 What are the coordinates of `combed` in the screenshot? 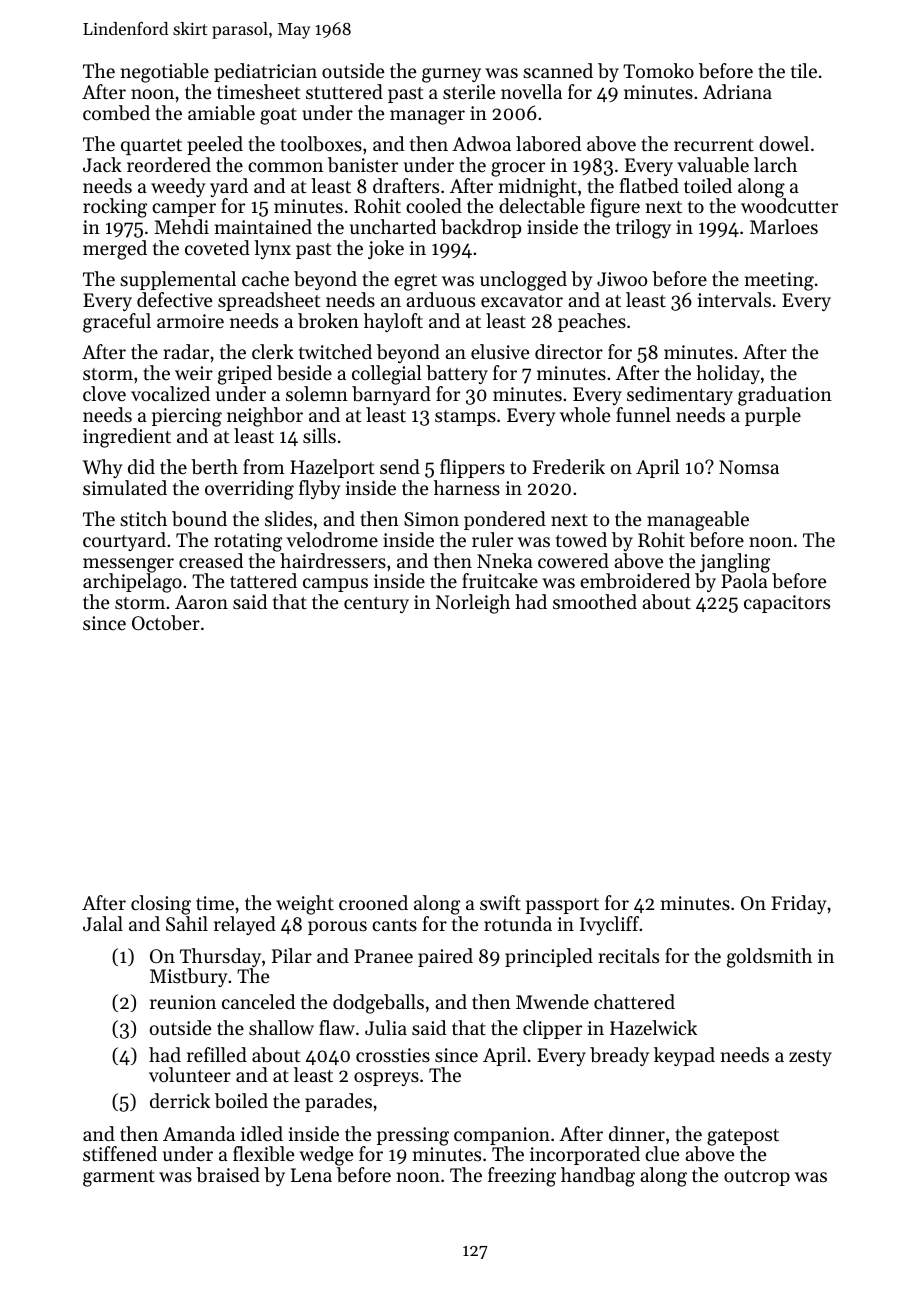 It's located at (116, 113).
